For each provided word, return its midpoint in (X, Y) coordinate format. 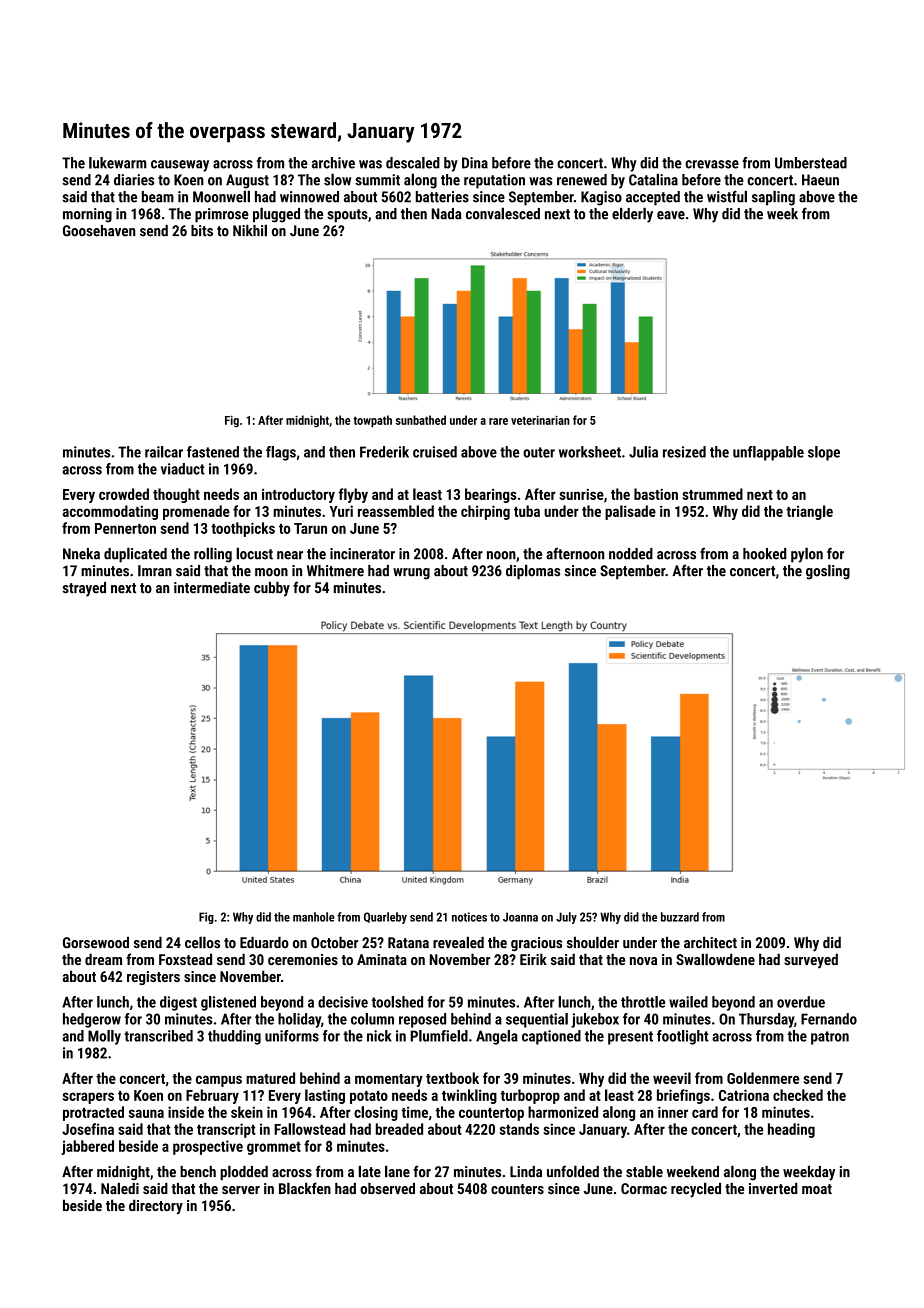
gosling (828, 572)
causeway (180, 166)
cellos (202, 942)
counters (517, 1189)
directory (156, 1207)
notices (469, 917)
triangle (809, 512)
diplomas (533, 572)
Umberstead (811, 163)
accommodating (110, 512)
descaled (413, 163)
